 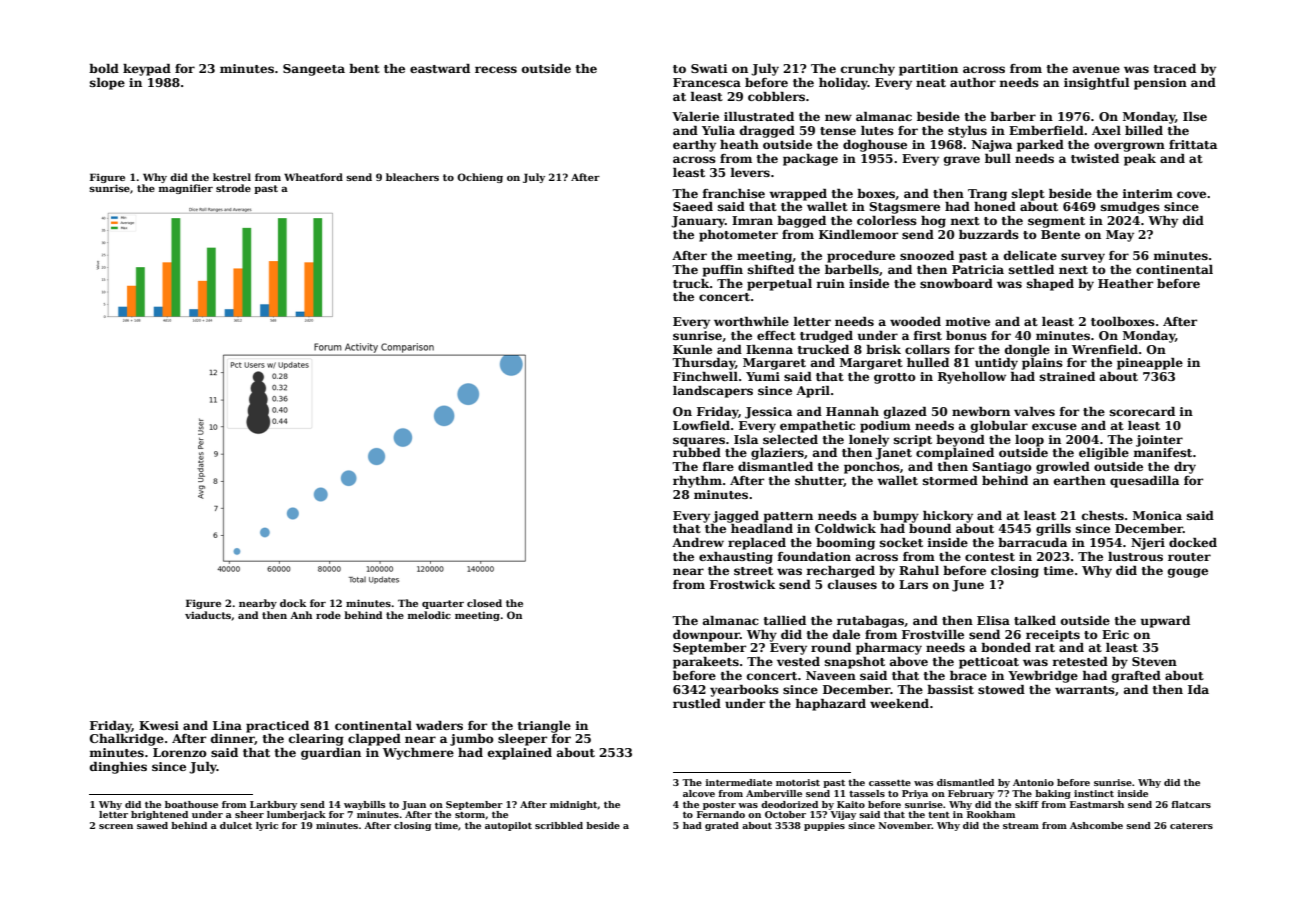 What do you see at coordinates (742, 584) in the page?
I see `Frostwick` at bounding box center [742, 584].
